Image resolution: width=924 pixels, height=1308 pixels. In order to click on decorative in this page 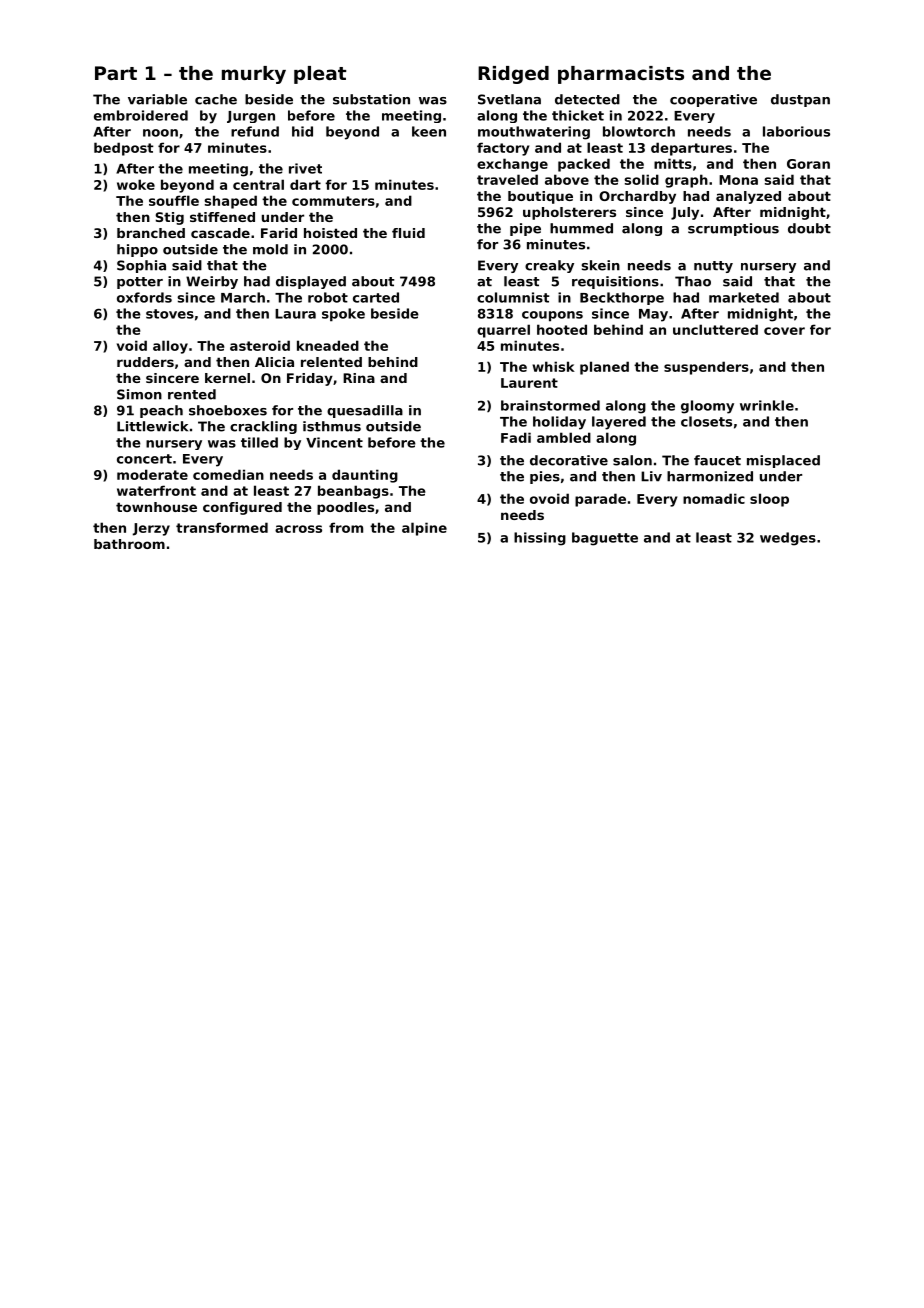, I will do `click(569, 460)`.
